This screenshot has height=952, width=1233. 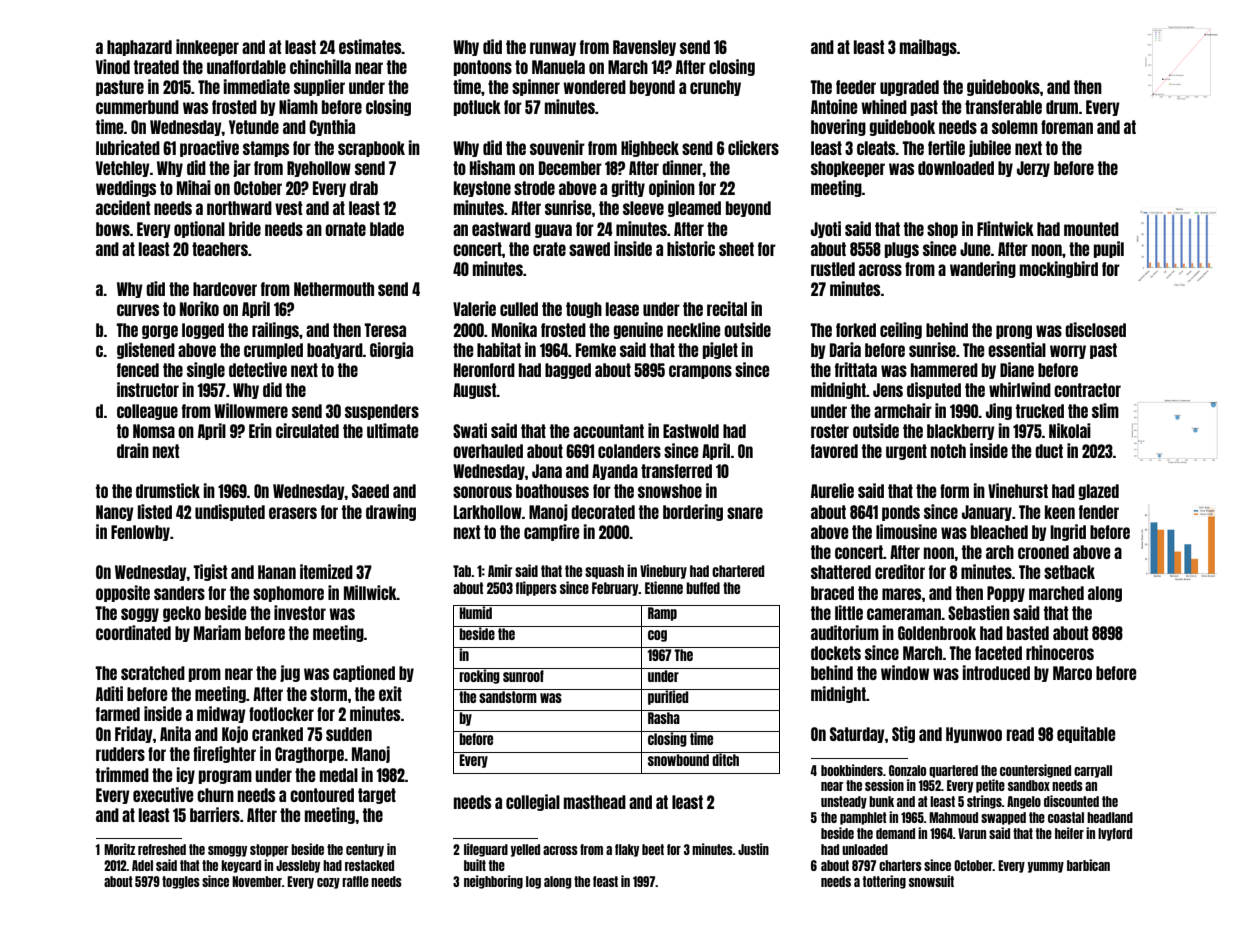 I want to click on scrapbook, so click(x=371, y=149).
